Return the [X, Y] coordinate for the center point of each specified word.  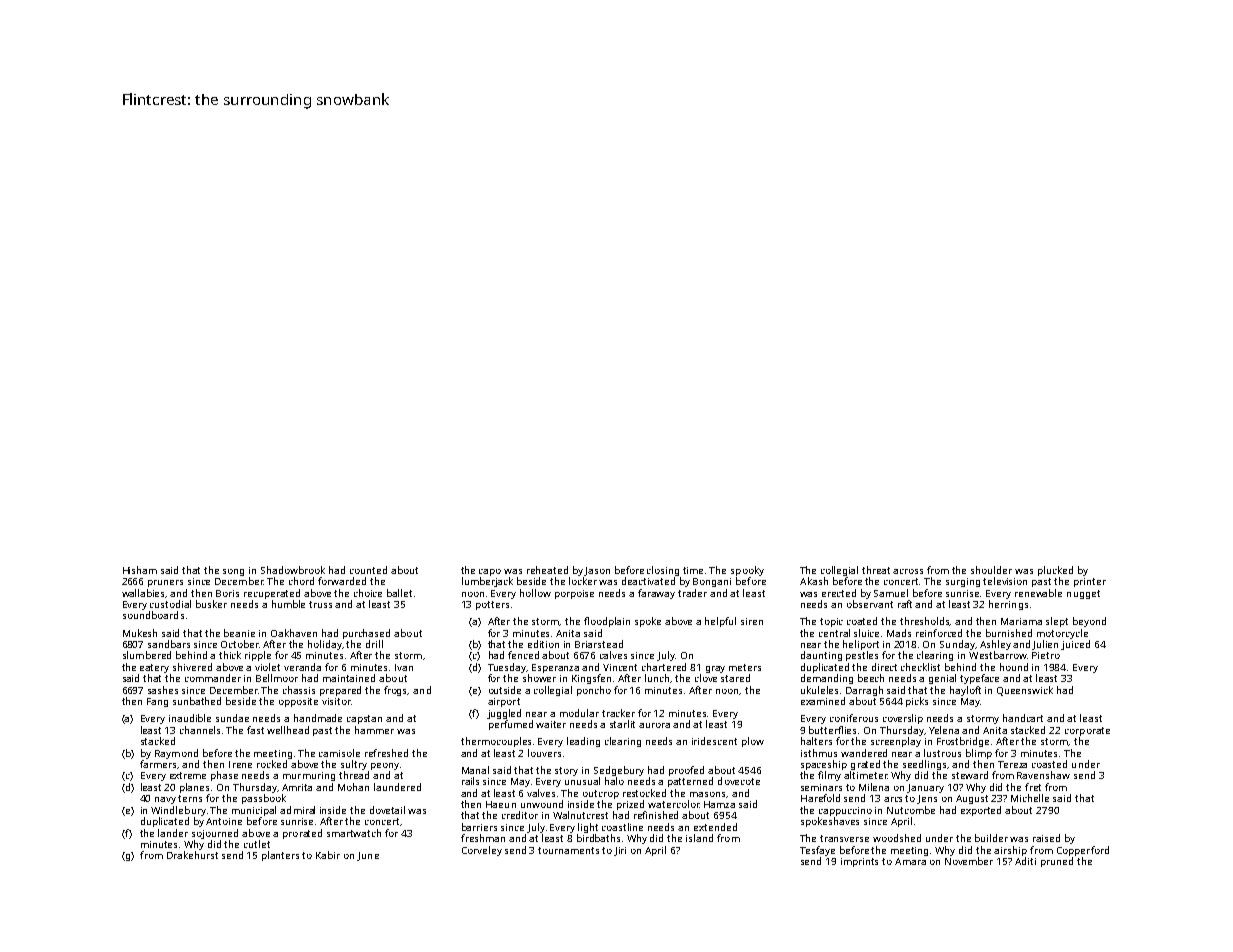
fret [1033, 787]
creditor [520, 815]
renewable [1038, 593]
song [233, 572]
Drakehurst [192, 855]
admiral [297, 810]
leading [583, 742]
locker [583, 581]
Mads [899, 633]
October [240, 644]
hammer [374, 730]
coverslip [903, 719]
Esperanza [555, 668]
